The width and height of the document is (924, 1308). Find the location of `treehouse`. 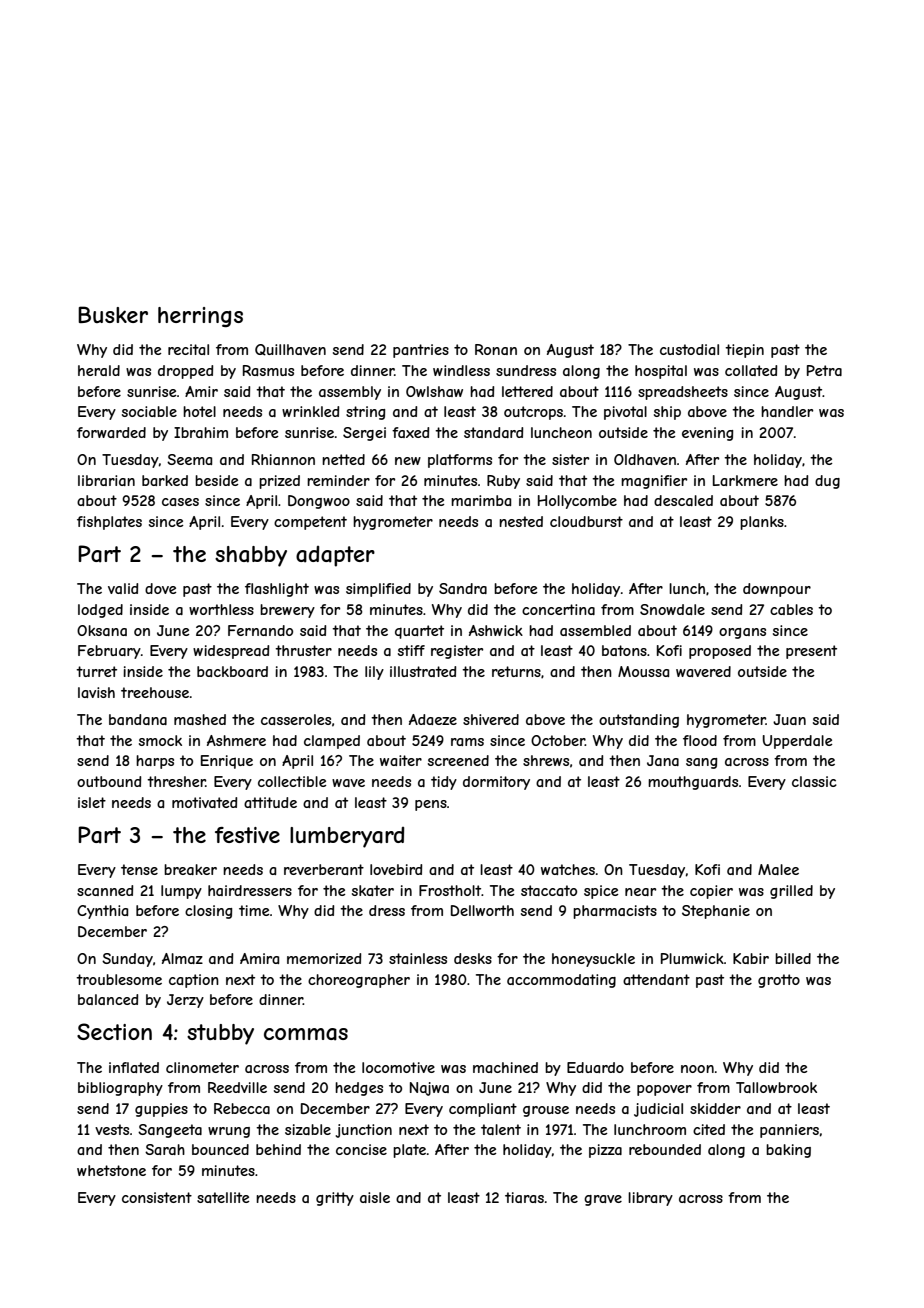

treehouse is located at coordinates (155, 692).
